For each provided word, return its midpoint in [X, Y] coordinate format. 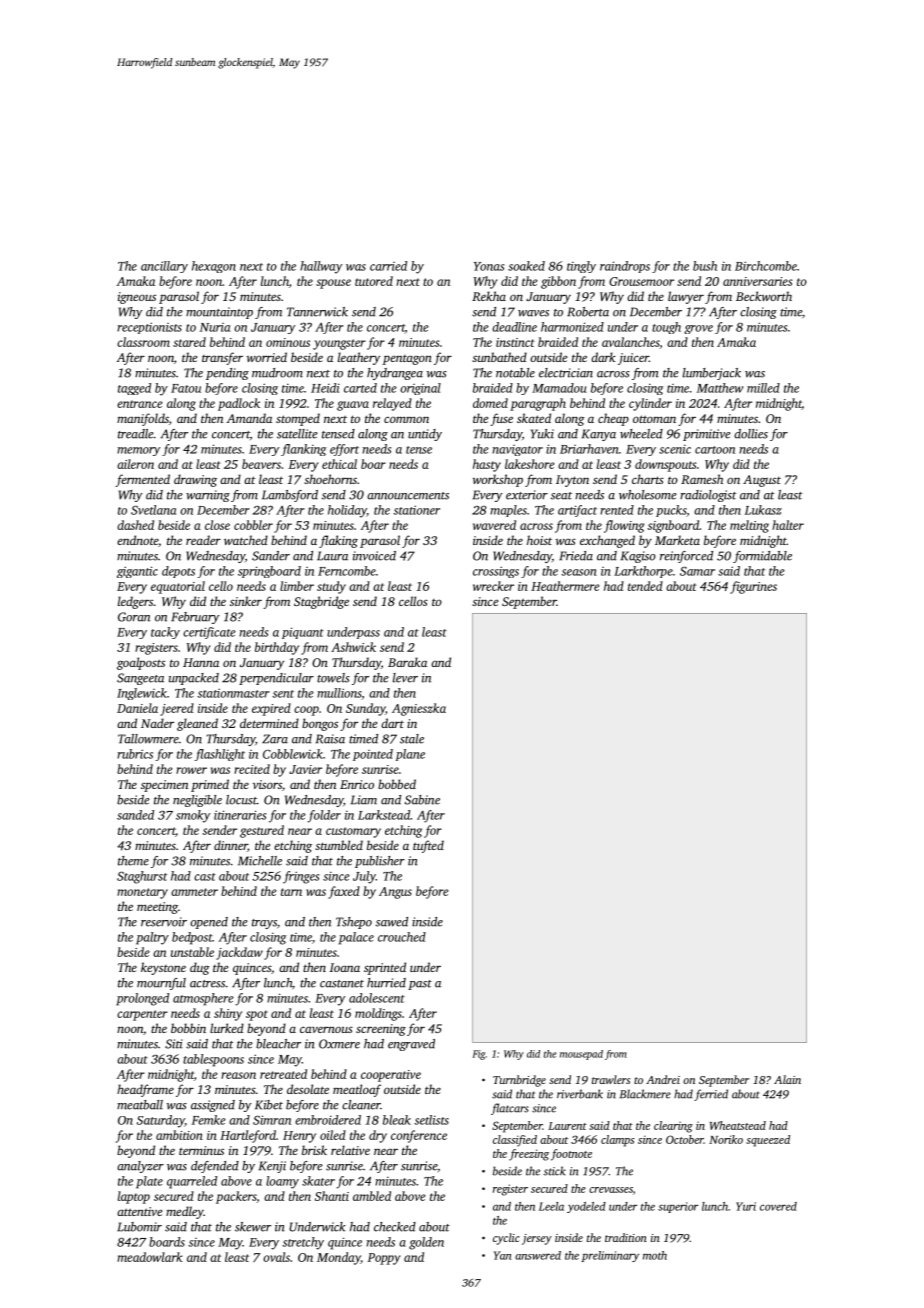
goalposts [141, 663]
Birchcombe [766, 266]
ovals [276, 1257]
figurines [753, 587]
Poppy [384, 1259]
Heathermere [565, 586]
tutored [374, 281]
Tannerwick [317, 312]
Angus [395, 893]
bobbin [188, 1028]
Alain [787, 1079]
